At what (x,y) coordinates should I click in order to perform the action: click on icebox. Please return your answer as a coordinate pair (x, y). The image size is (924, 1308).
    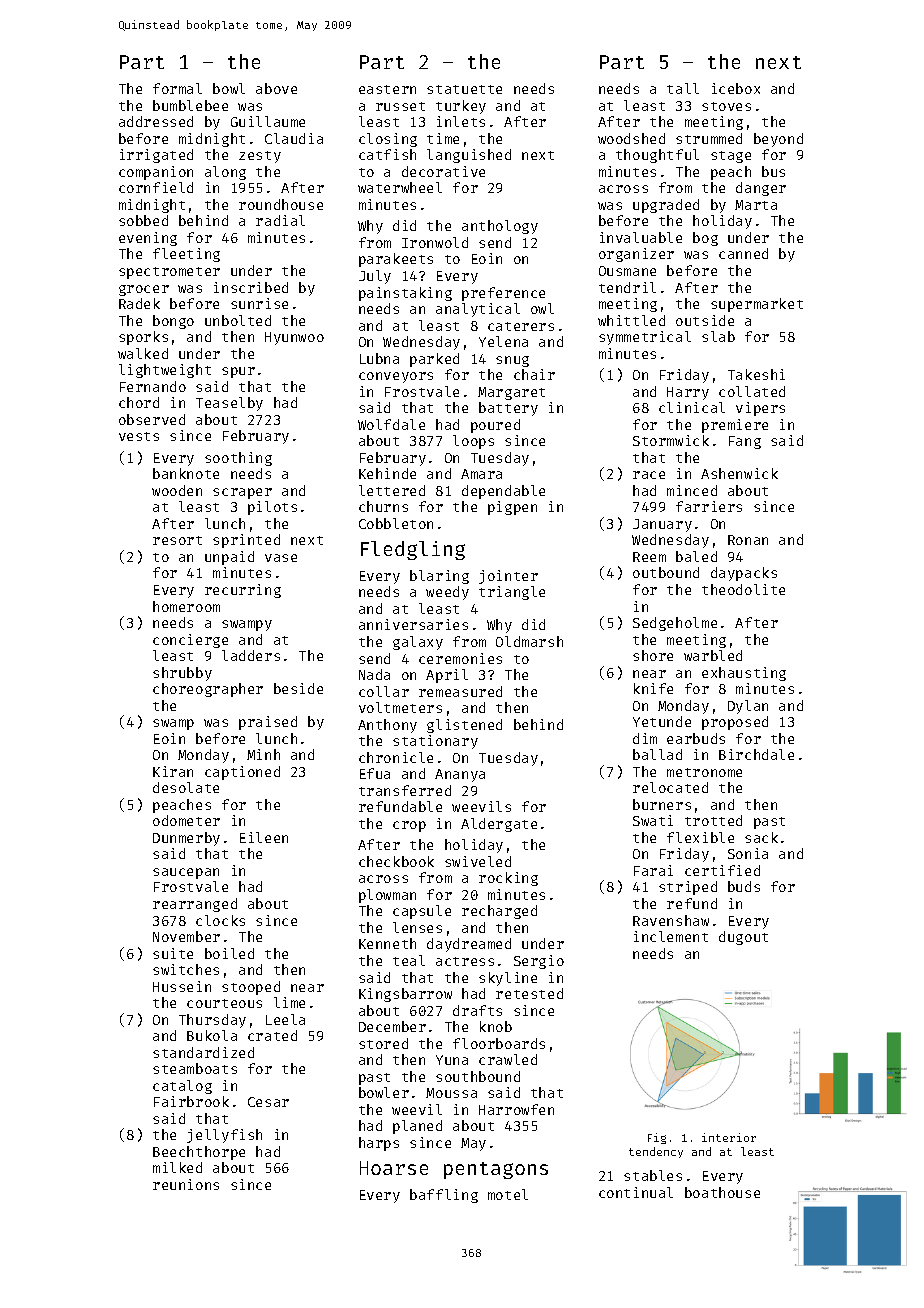
    Looking at the image, I should click on (736, 88).
